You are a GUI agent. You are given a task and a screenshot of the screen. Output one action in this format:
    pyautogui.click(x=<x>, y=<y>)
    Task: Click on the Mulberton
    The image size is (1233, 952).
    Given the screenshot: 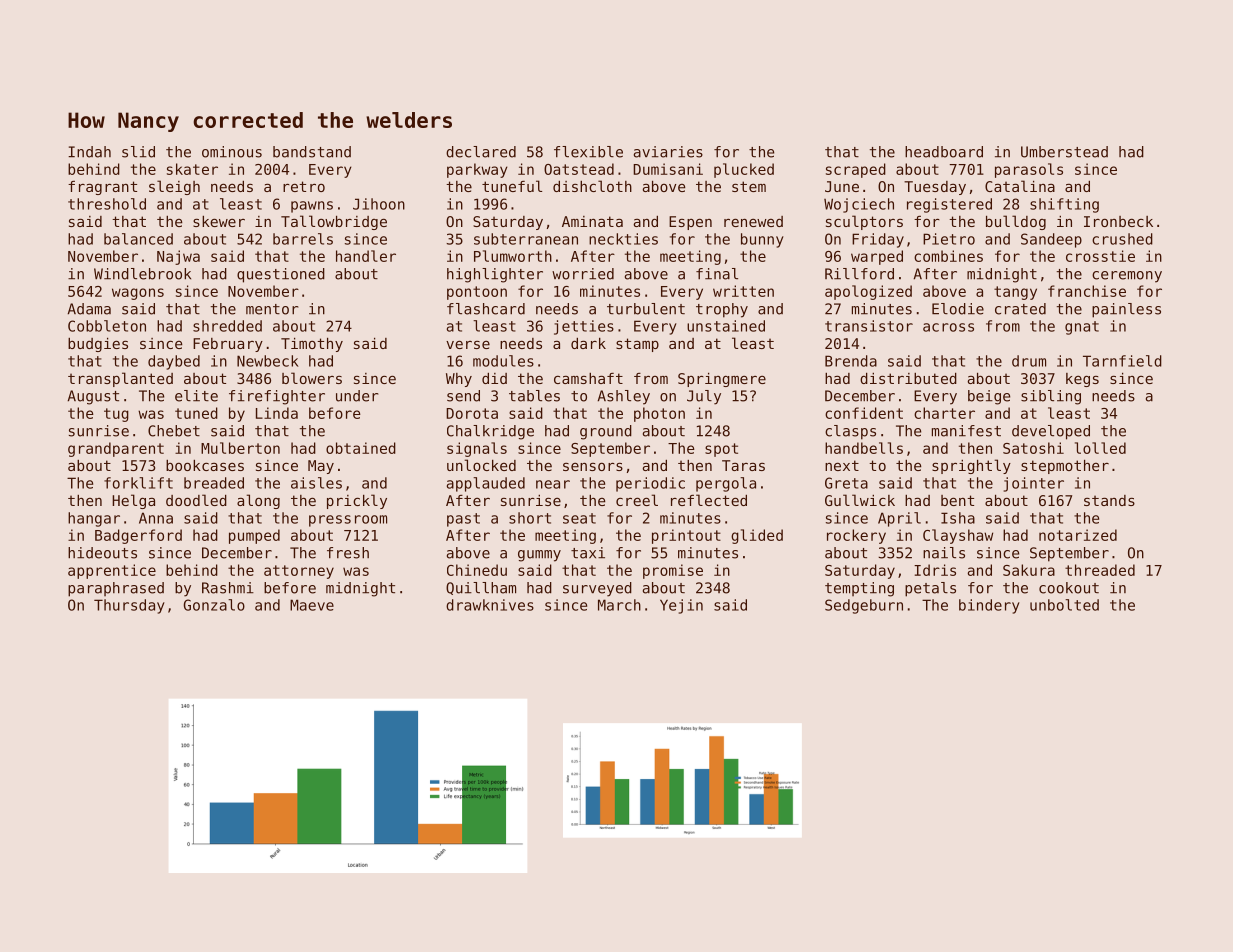 What is the action you would take?
    pyautogui.click(x=240, y=448)
